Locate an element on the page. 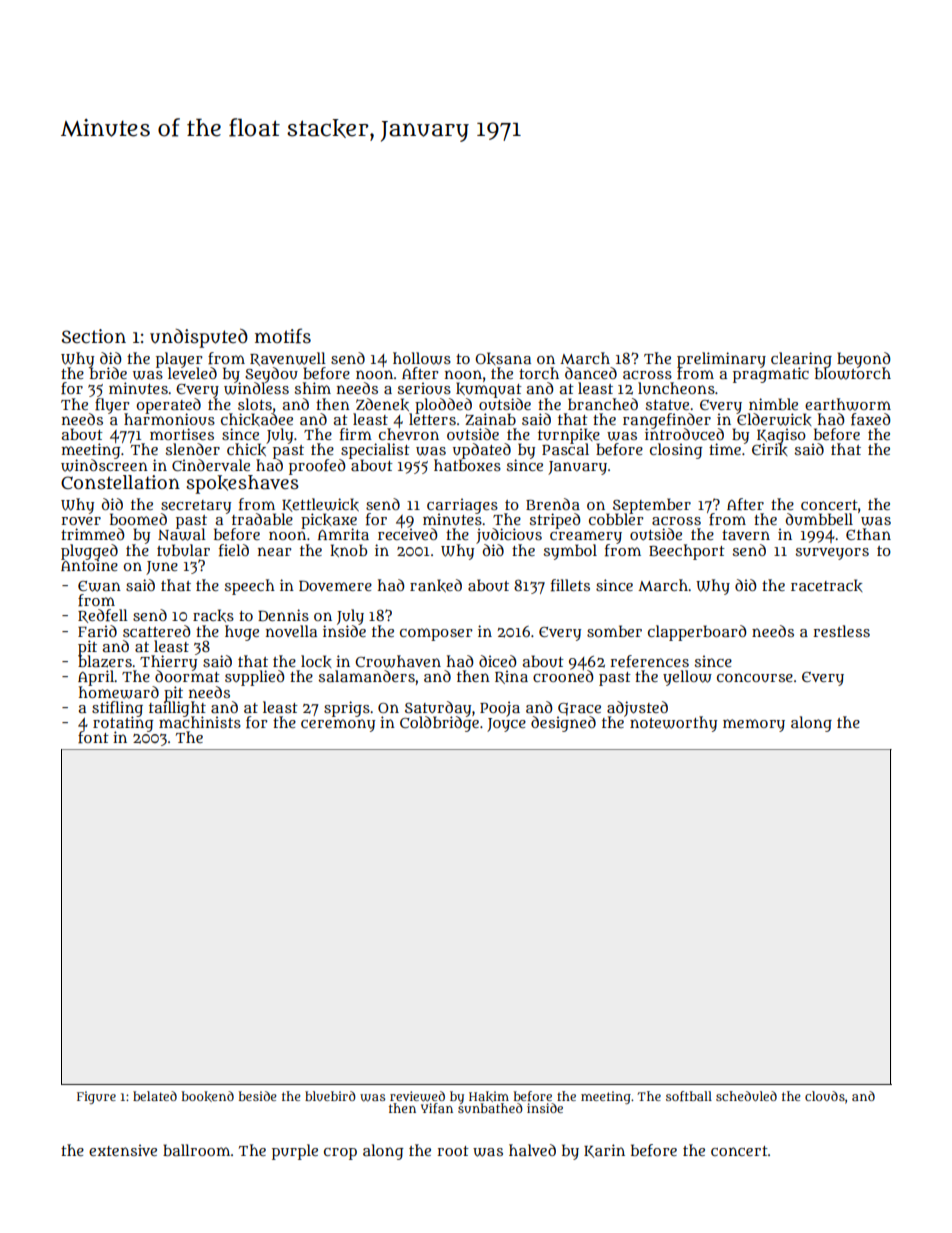 This document has height=1233, width=952. serious is located at coordinates (424, 388).
